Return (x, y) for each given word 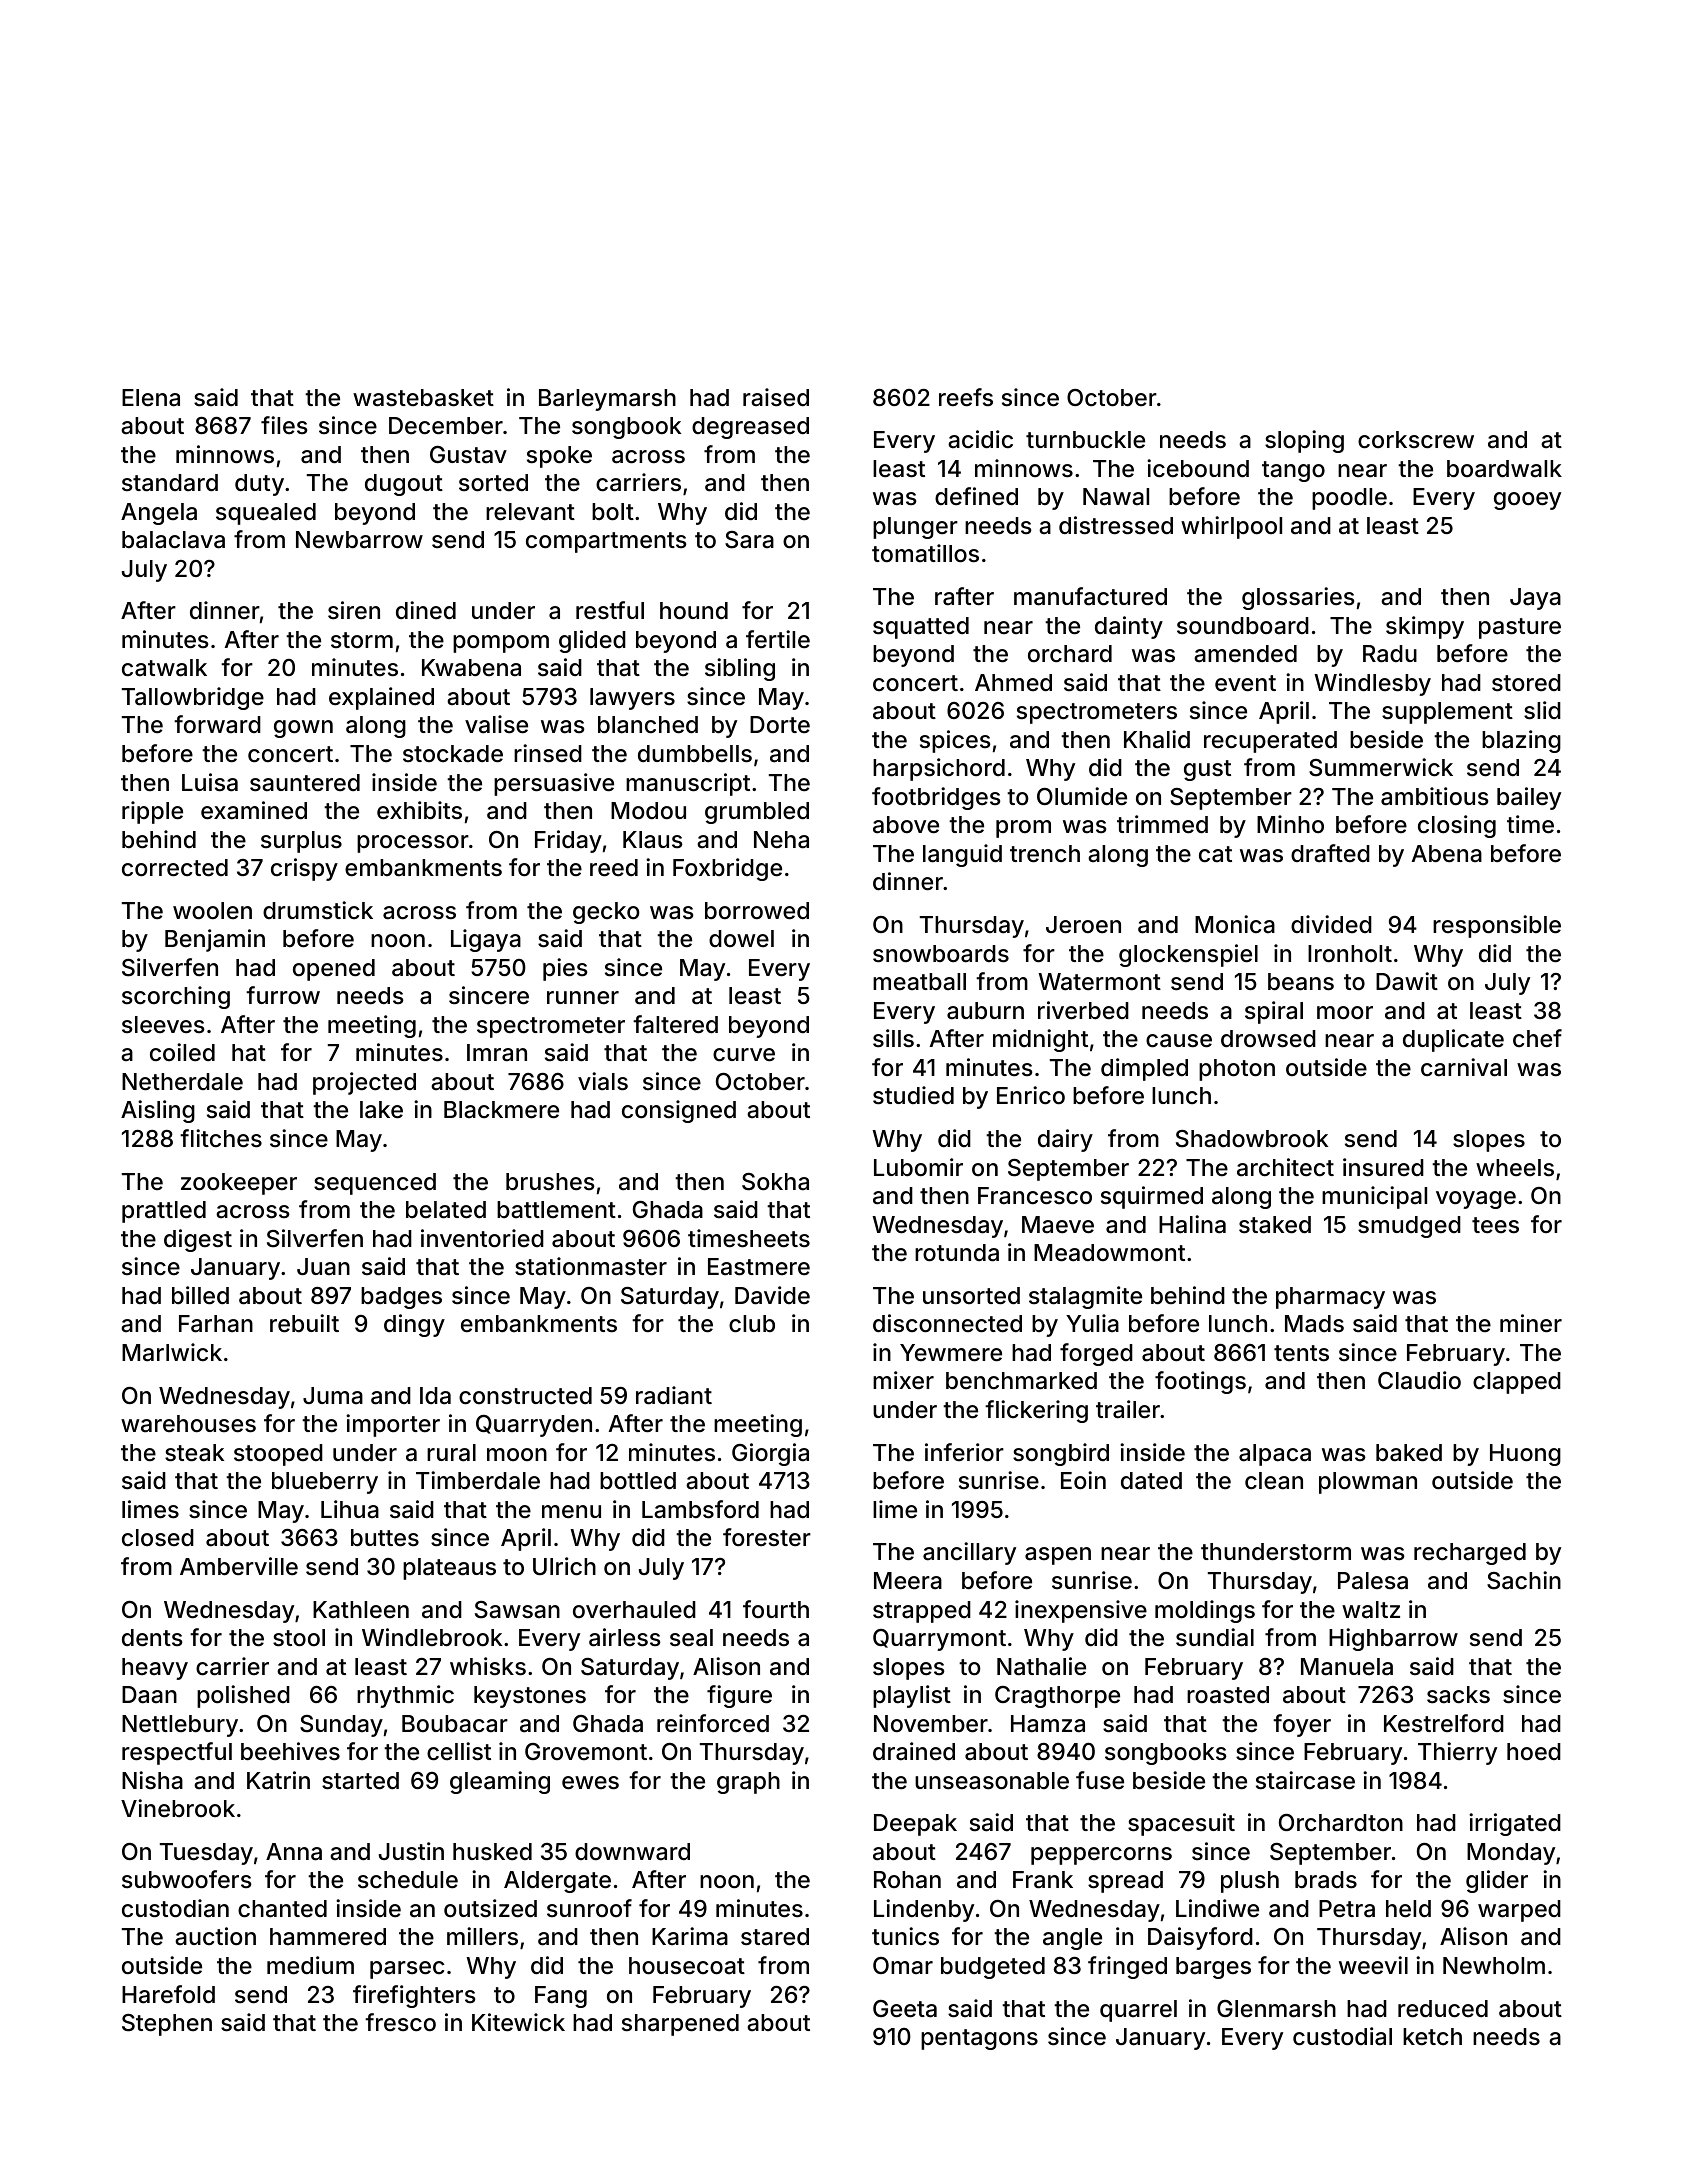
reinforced (713, 1723)
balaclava (173, 540)
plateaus (449, 1569)
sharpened (680, 2025)
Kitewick (518, 2022)
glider (1497, 1881)
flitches (221, 1138)
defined (976, 496)
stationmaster (591, 1266)
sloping (1304, 441)
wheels (1515, 1168)
